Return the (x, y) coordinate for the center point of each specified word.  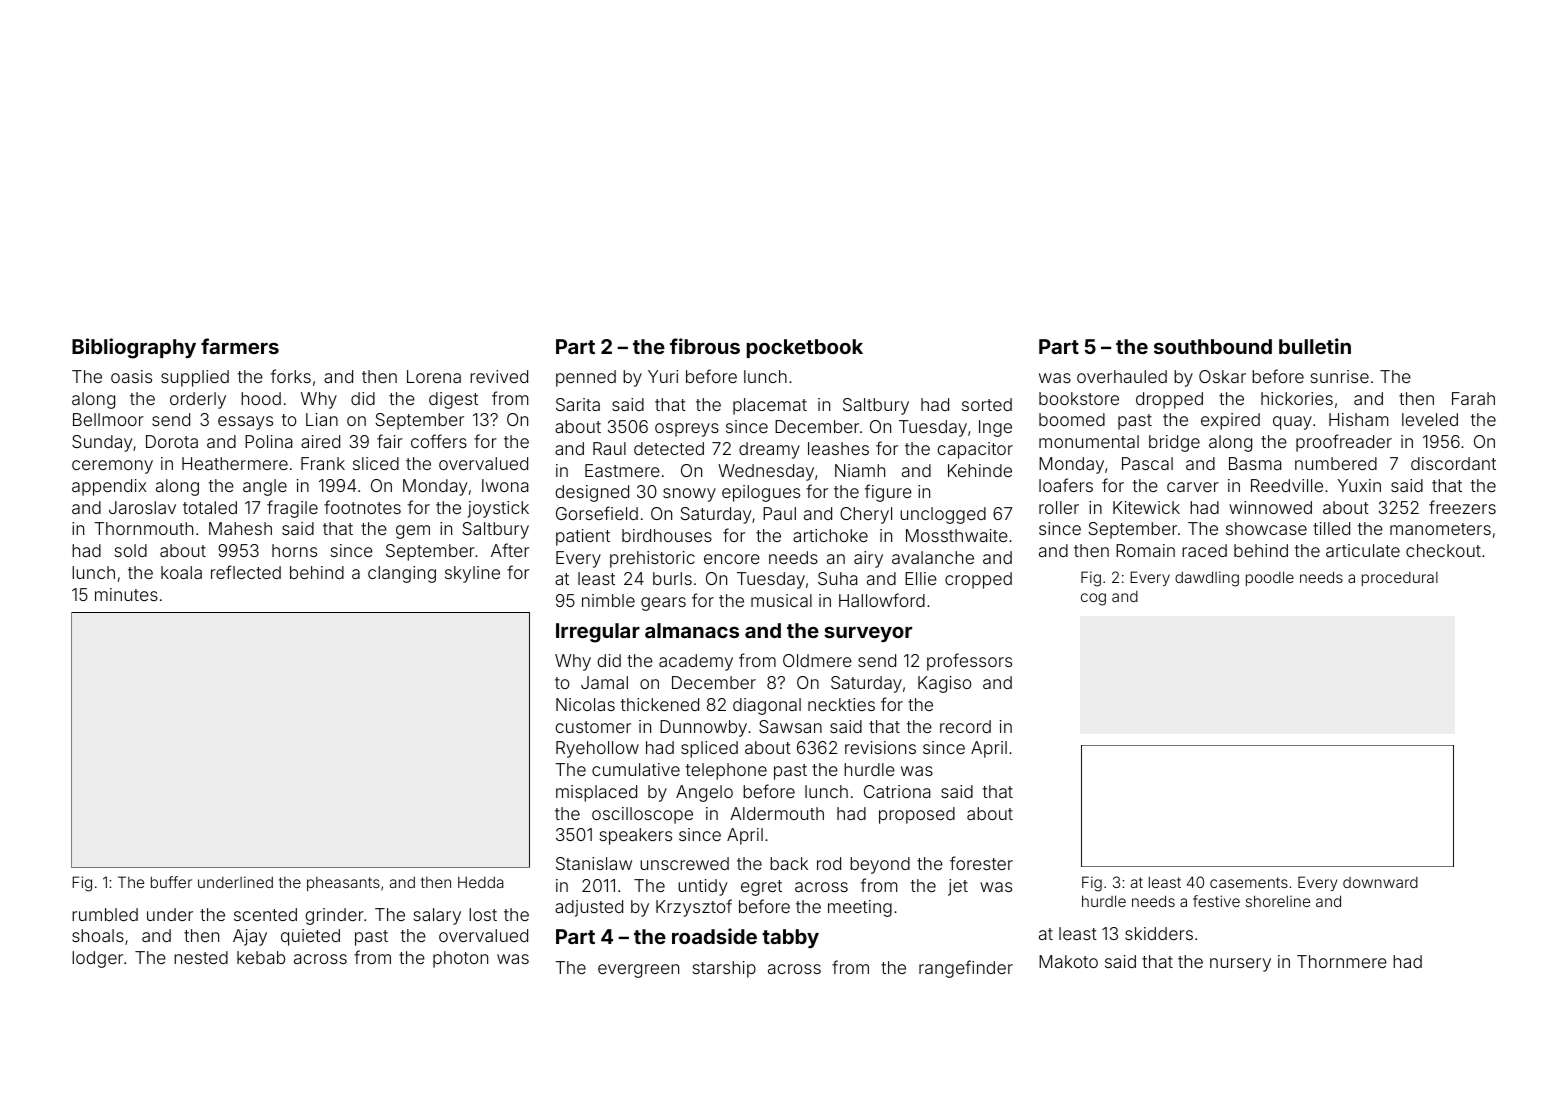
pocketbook (805, 348)
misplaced (596, 793)
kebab (261, 957)
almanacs (692, 630)
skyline (472, 574)
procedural (1400, 579)
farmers (240, 346)
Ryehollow (597, 749)
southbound (1213, 346)
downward (1380, 882)
